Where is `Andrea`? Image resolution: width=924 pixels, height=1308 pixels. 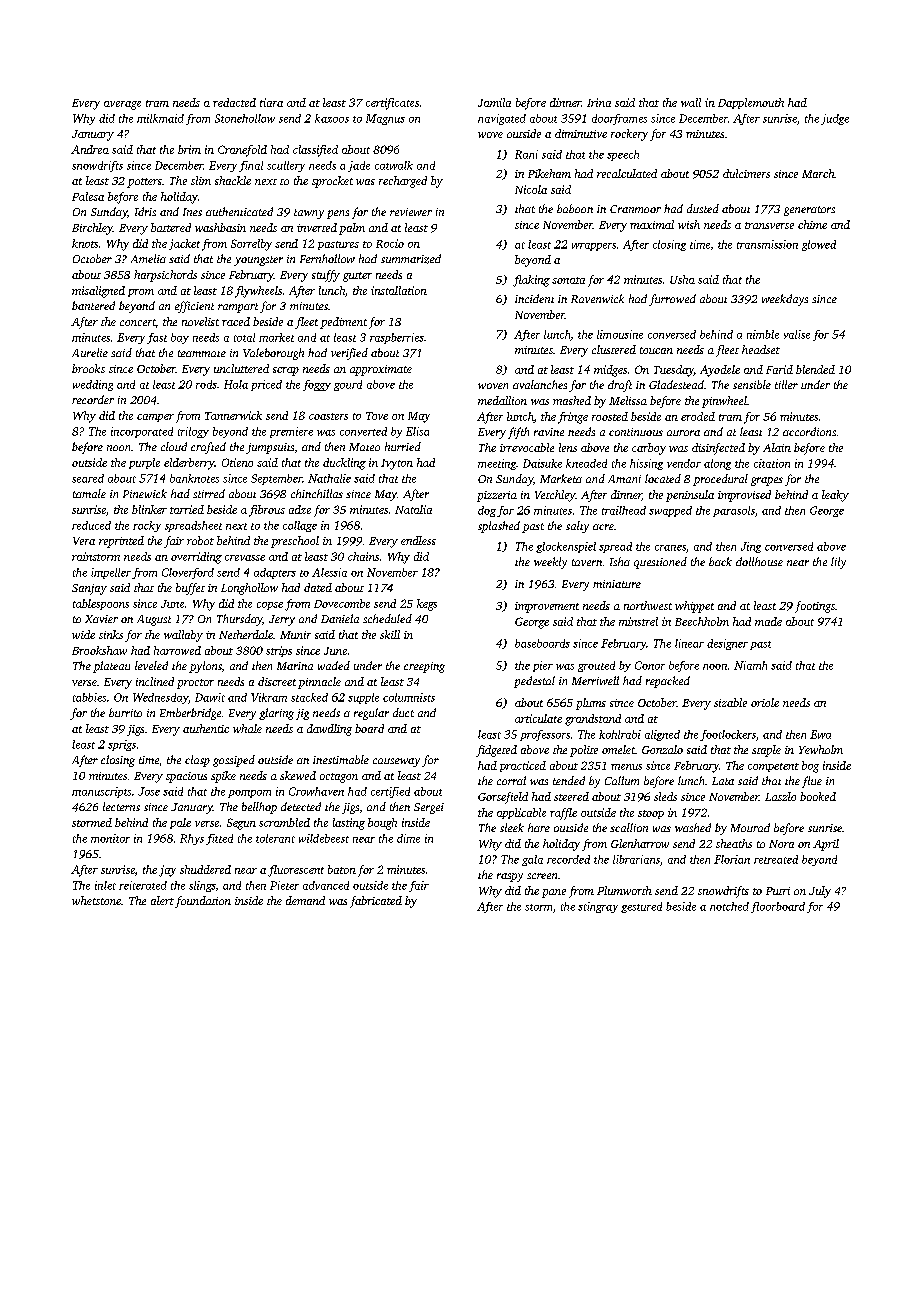
Andrea is located at coordinates (90, 149).
